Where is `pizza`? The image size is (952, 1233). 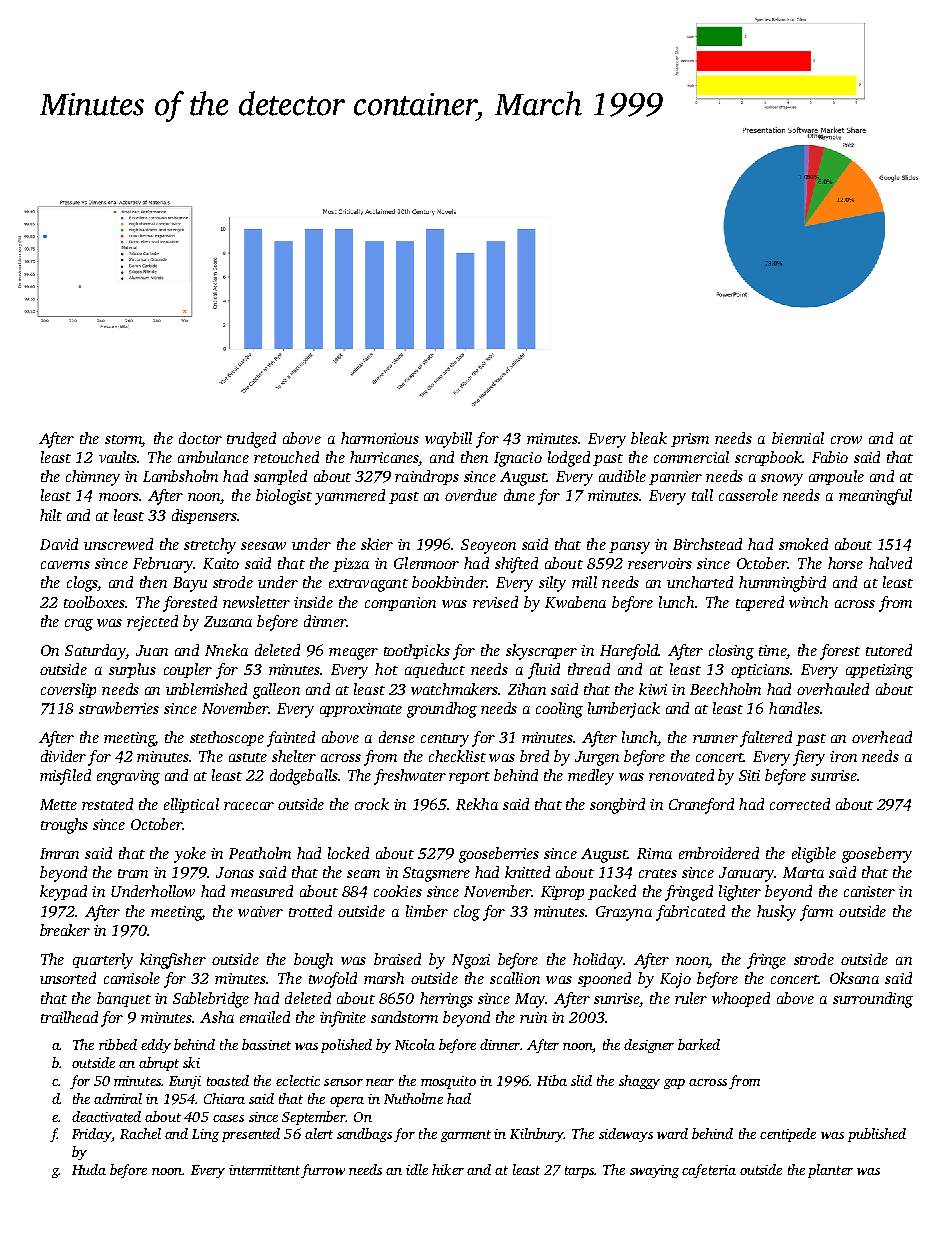
pizza is located at coordinates (351, 565).
